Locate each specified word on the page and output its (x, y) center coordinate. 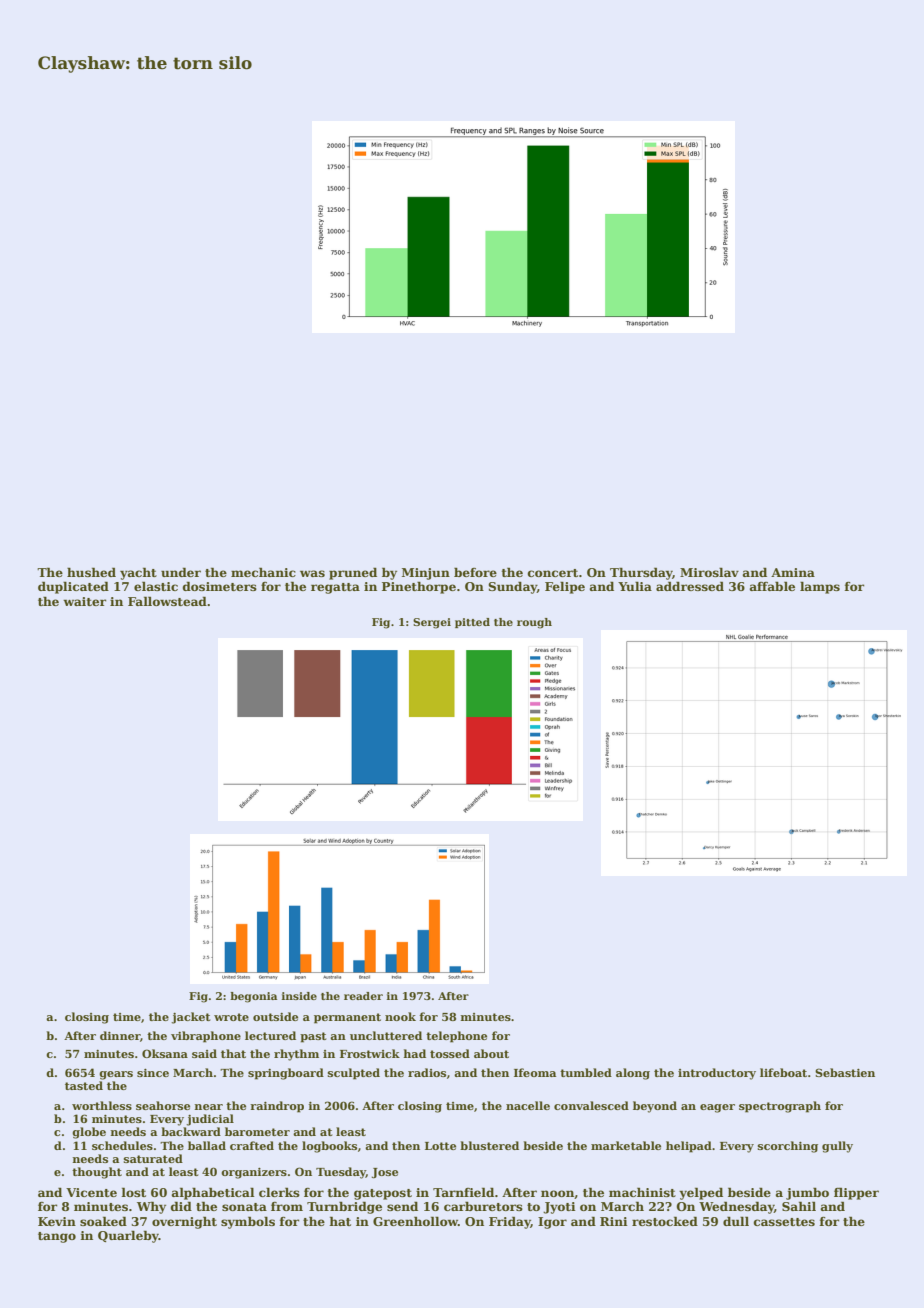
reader (363, 996)
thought (97, 1173)
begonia (253, 997)
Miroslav (709, 572)
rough (534, 623)
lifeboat (783, 1072)
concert (553, 573)
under (181, 572)
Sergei (432, 623)
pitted (472, 623)
